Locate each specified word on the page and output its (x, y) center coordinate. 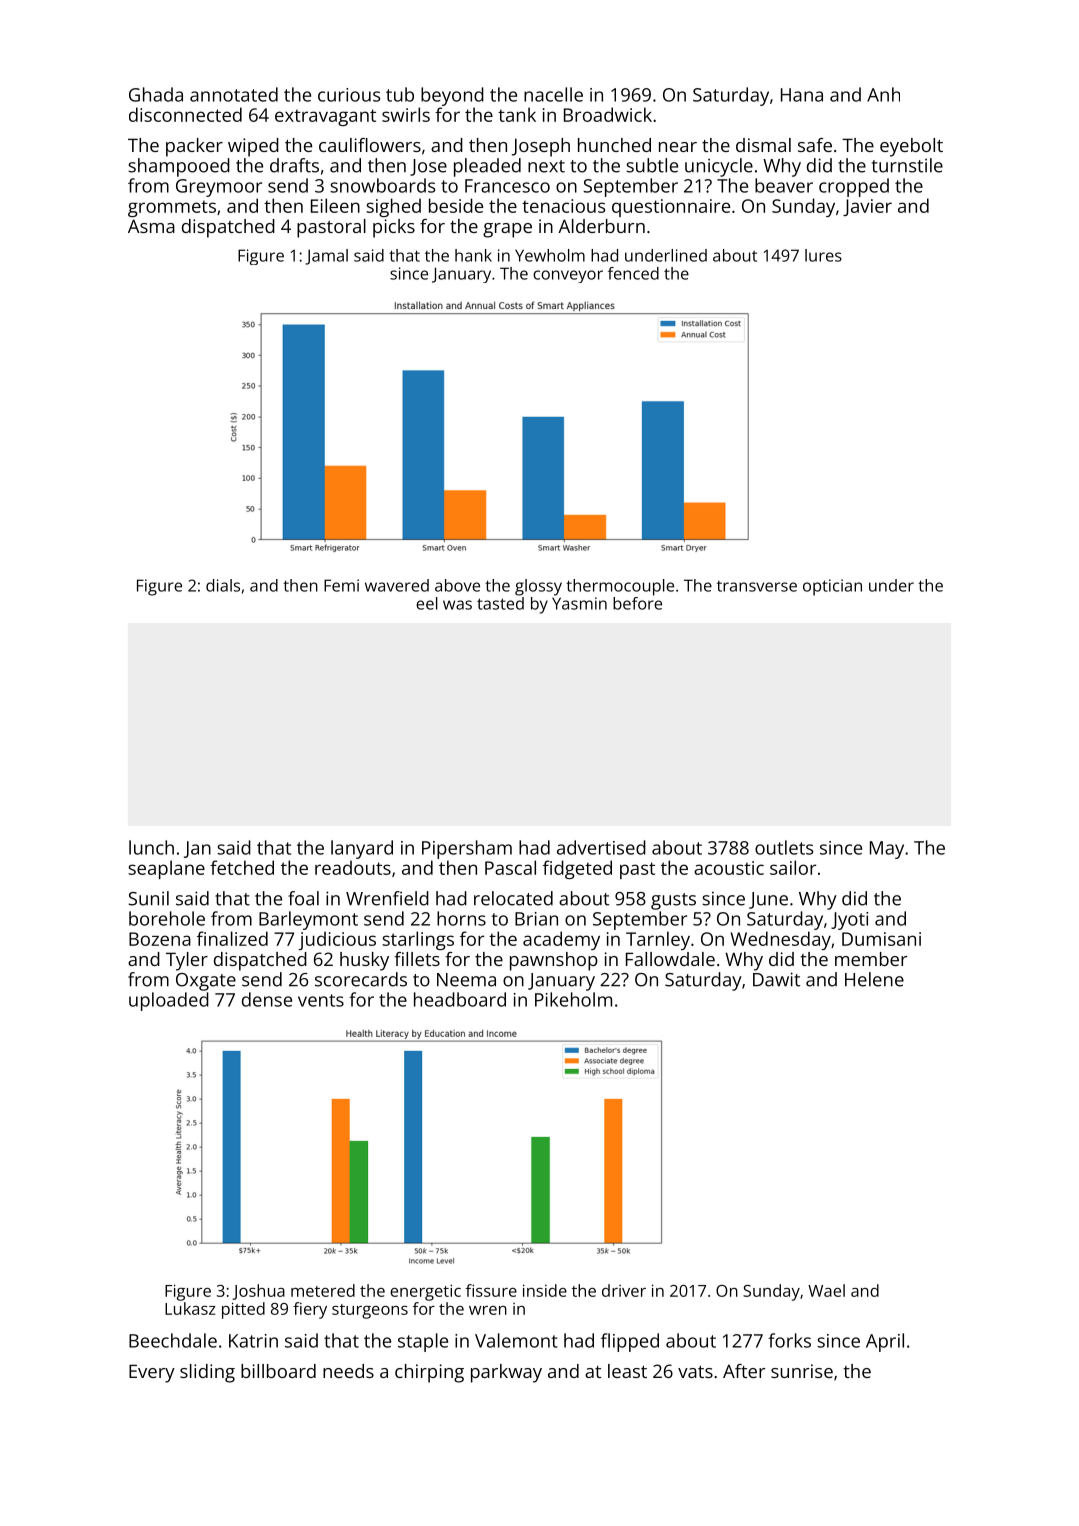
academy (561, 940)
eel (427, 603)
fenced (633, 273)
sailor (793, 867)
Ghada (156, 94)
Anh (883, 94)
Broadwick (608, 114)
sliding (207, 1373)
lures (823, 255)
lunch (151, 847)
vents (321, 1000)
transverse (757, 586)
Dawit (776, 979)
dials (223, 585)
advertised (601, 847)
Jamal (327, 257)
